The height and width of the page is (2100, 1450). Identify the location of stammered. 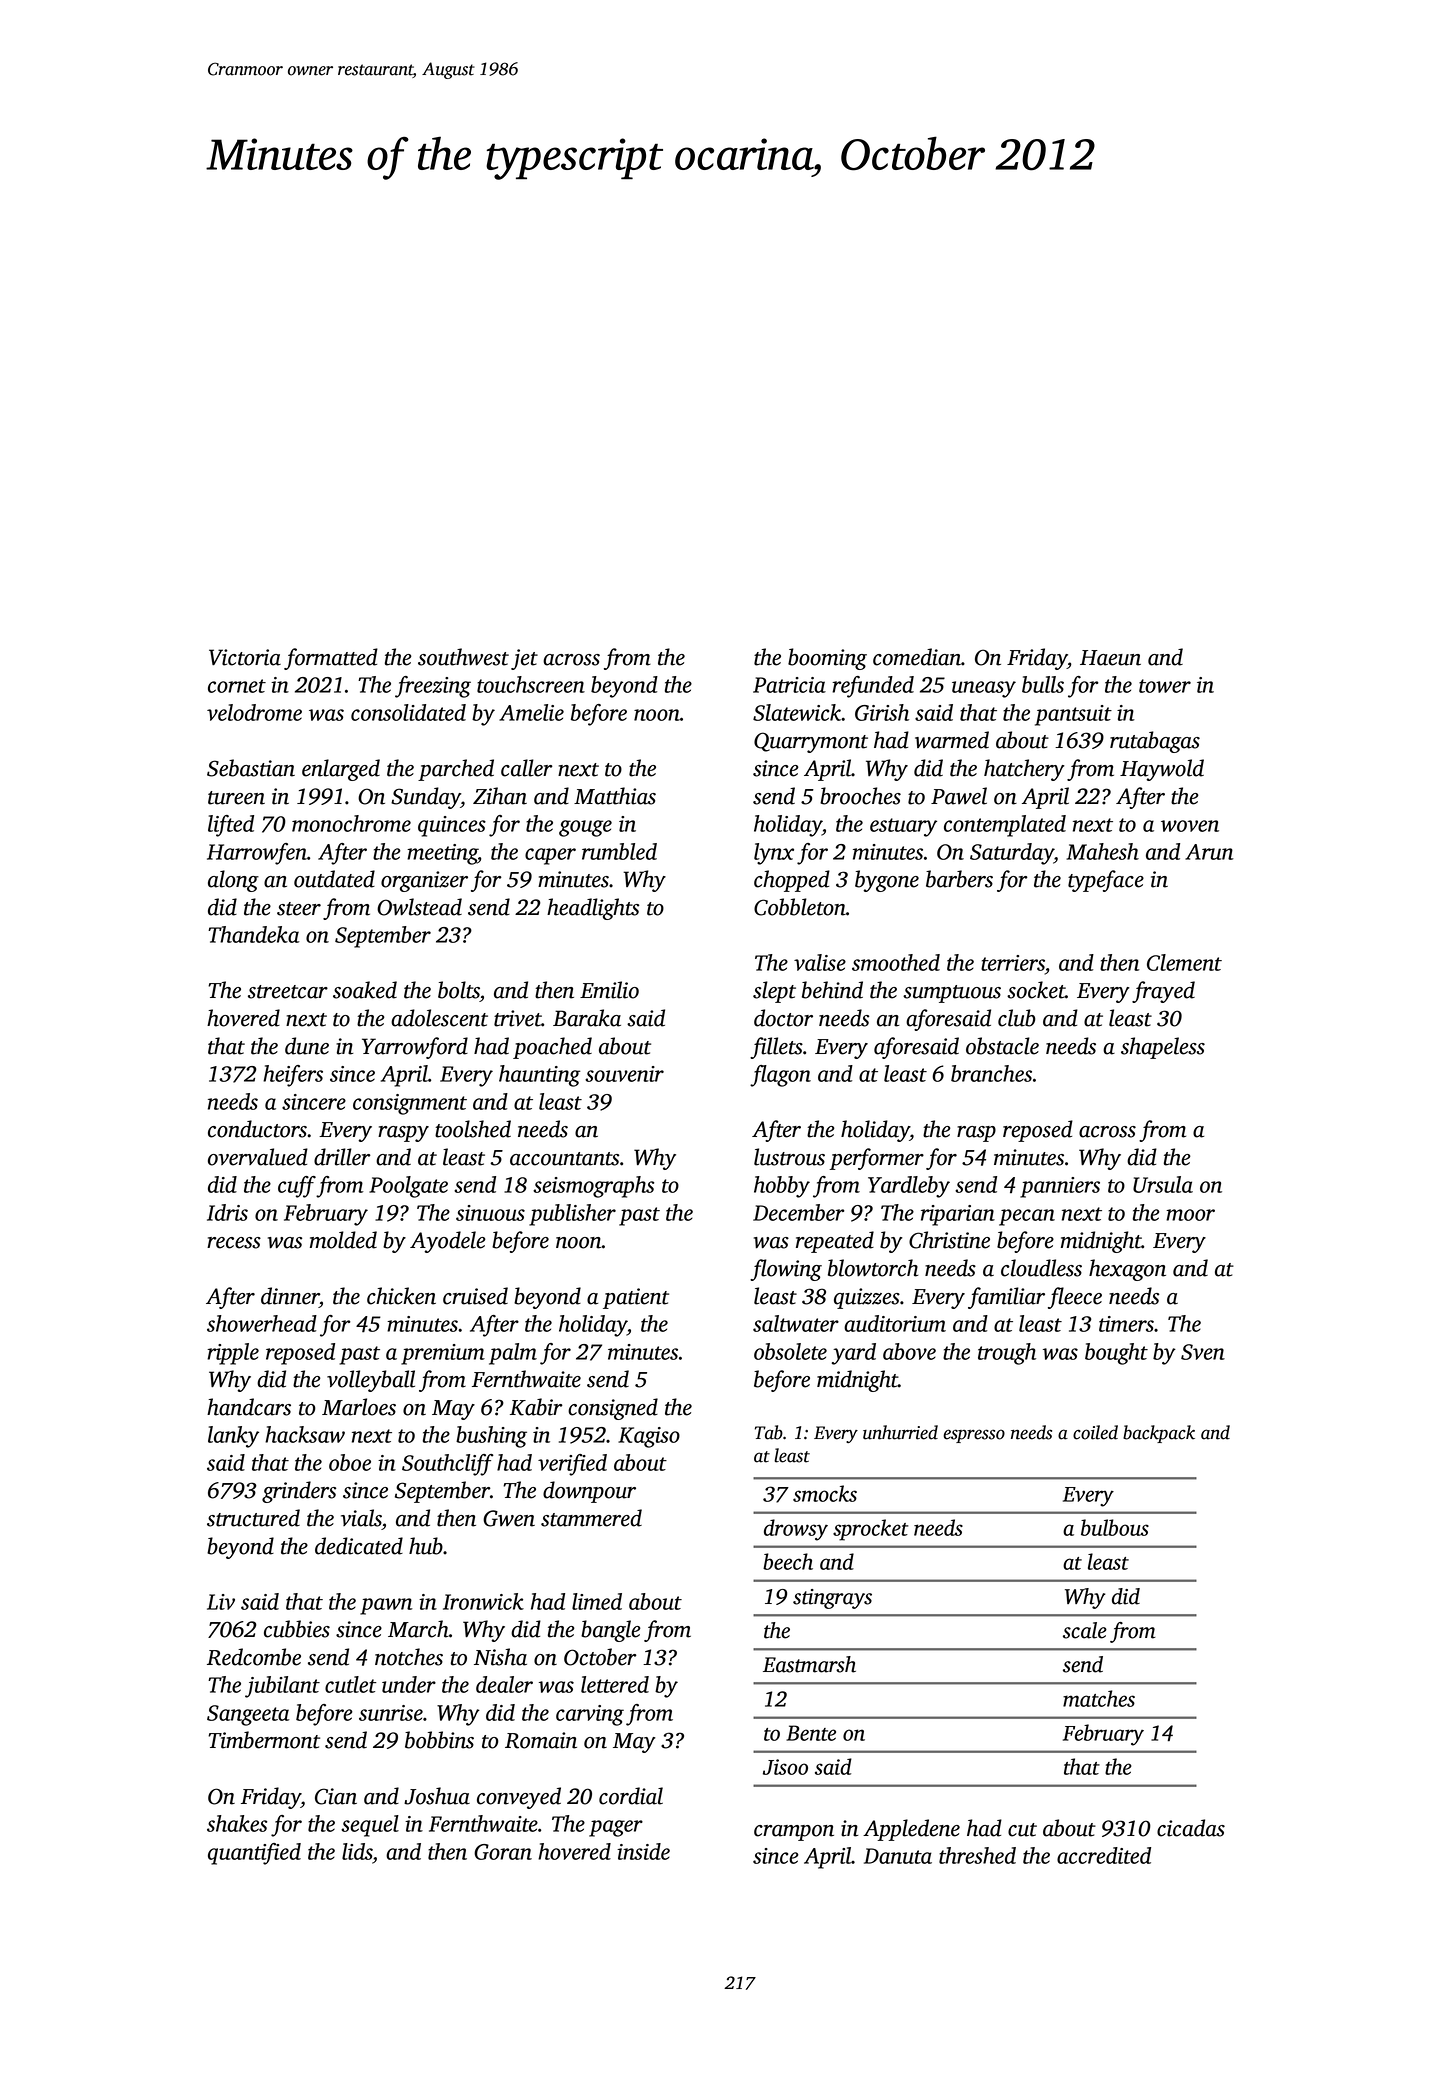
(591, 1518).
